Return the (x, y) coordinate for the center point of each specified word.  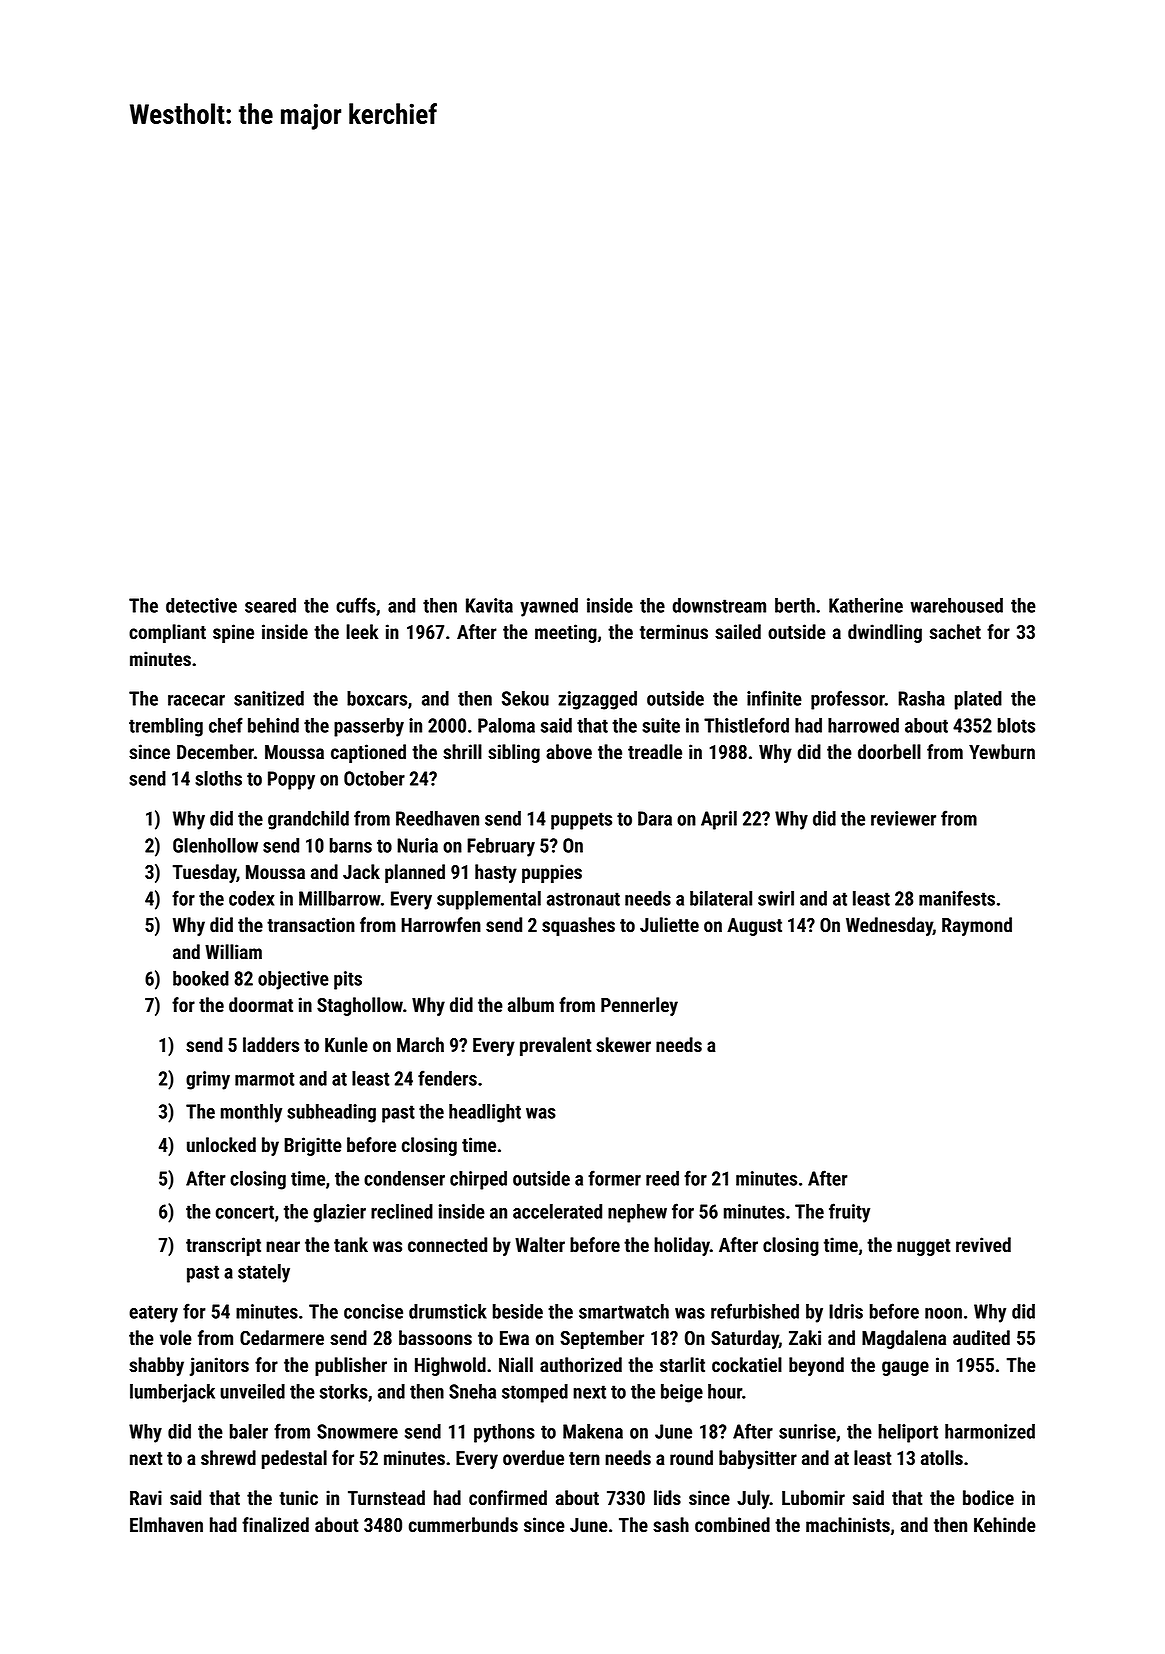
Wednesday (889, 926)
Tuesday (205, 873)
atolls (942, 1458)
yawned (549, 607)
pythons (504, 1433)
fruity (849, 1213)
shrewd (228, 1458)
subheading (331, 1113)
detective (201, 605)
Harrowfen (441, 925)
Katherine (866, 605)
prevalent (555, 1046)
